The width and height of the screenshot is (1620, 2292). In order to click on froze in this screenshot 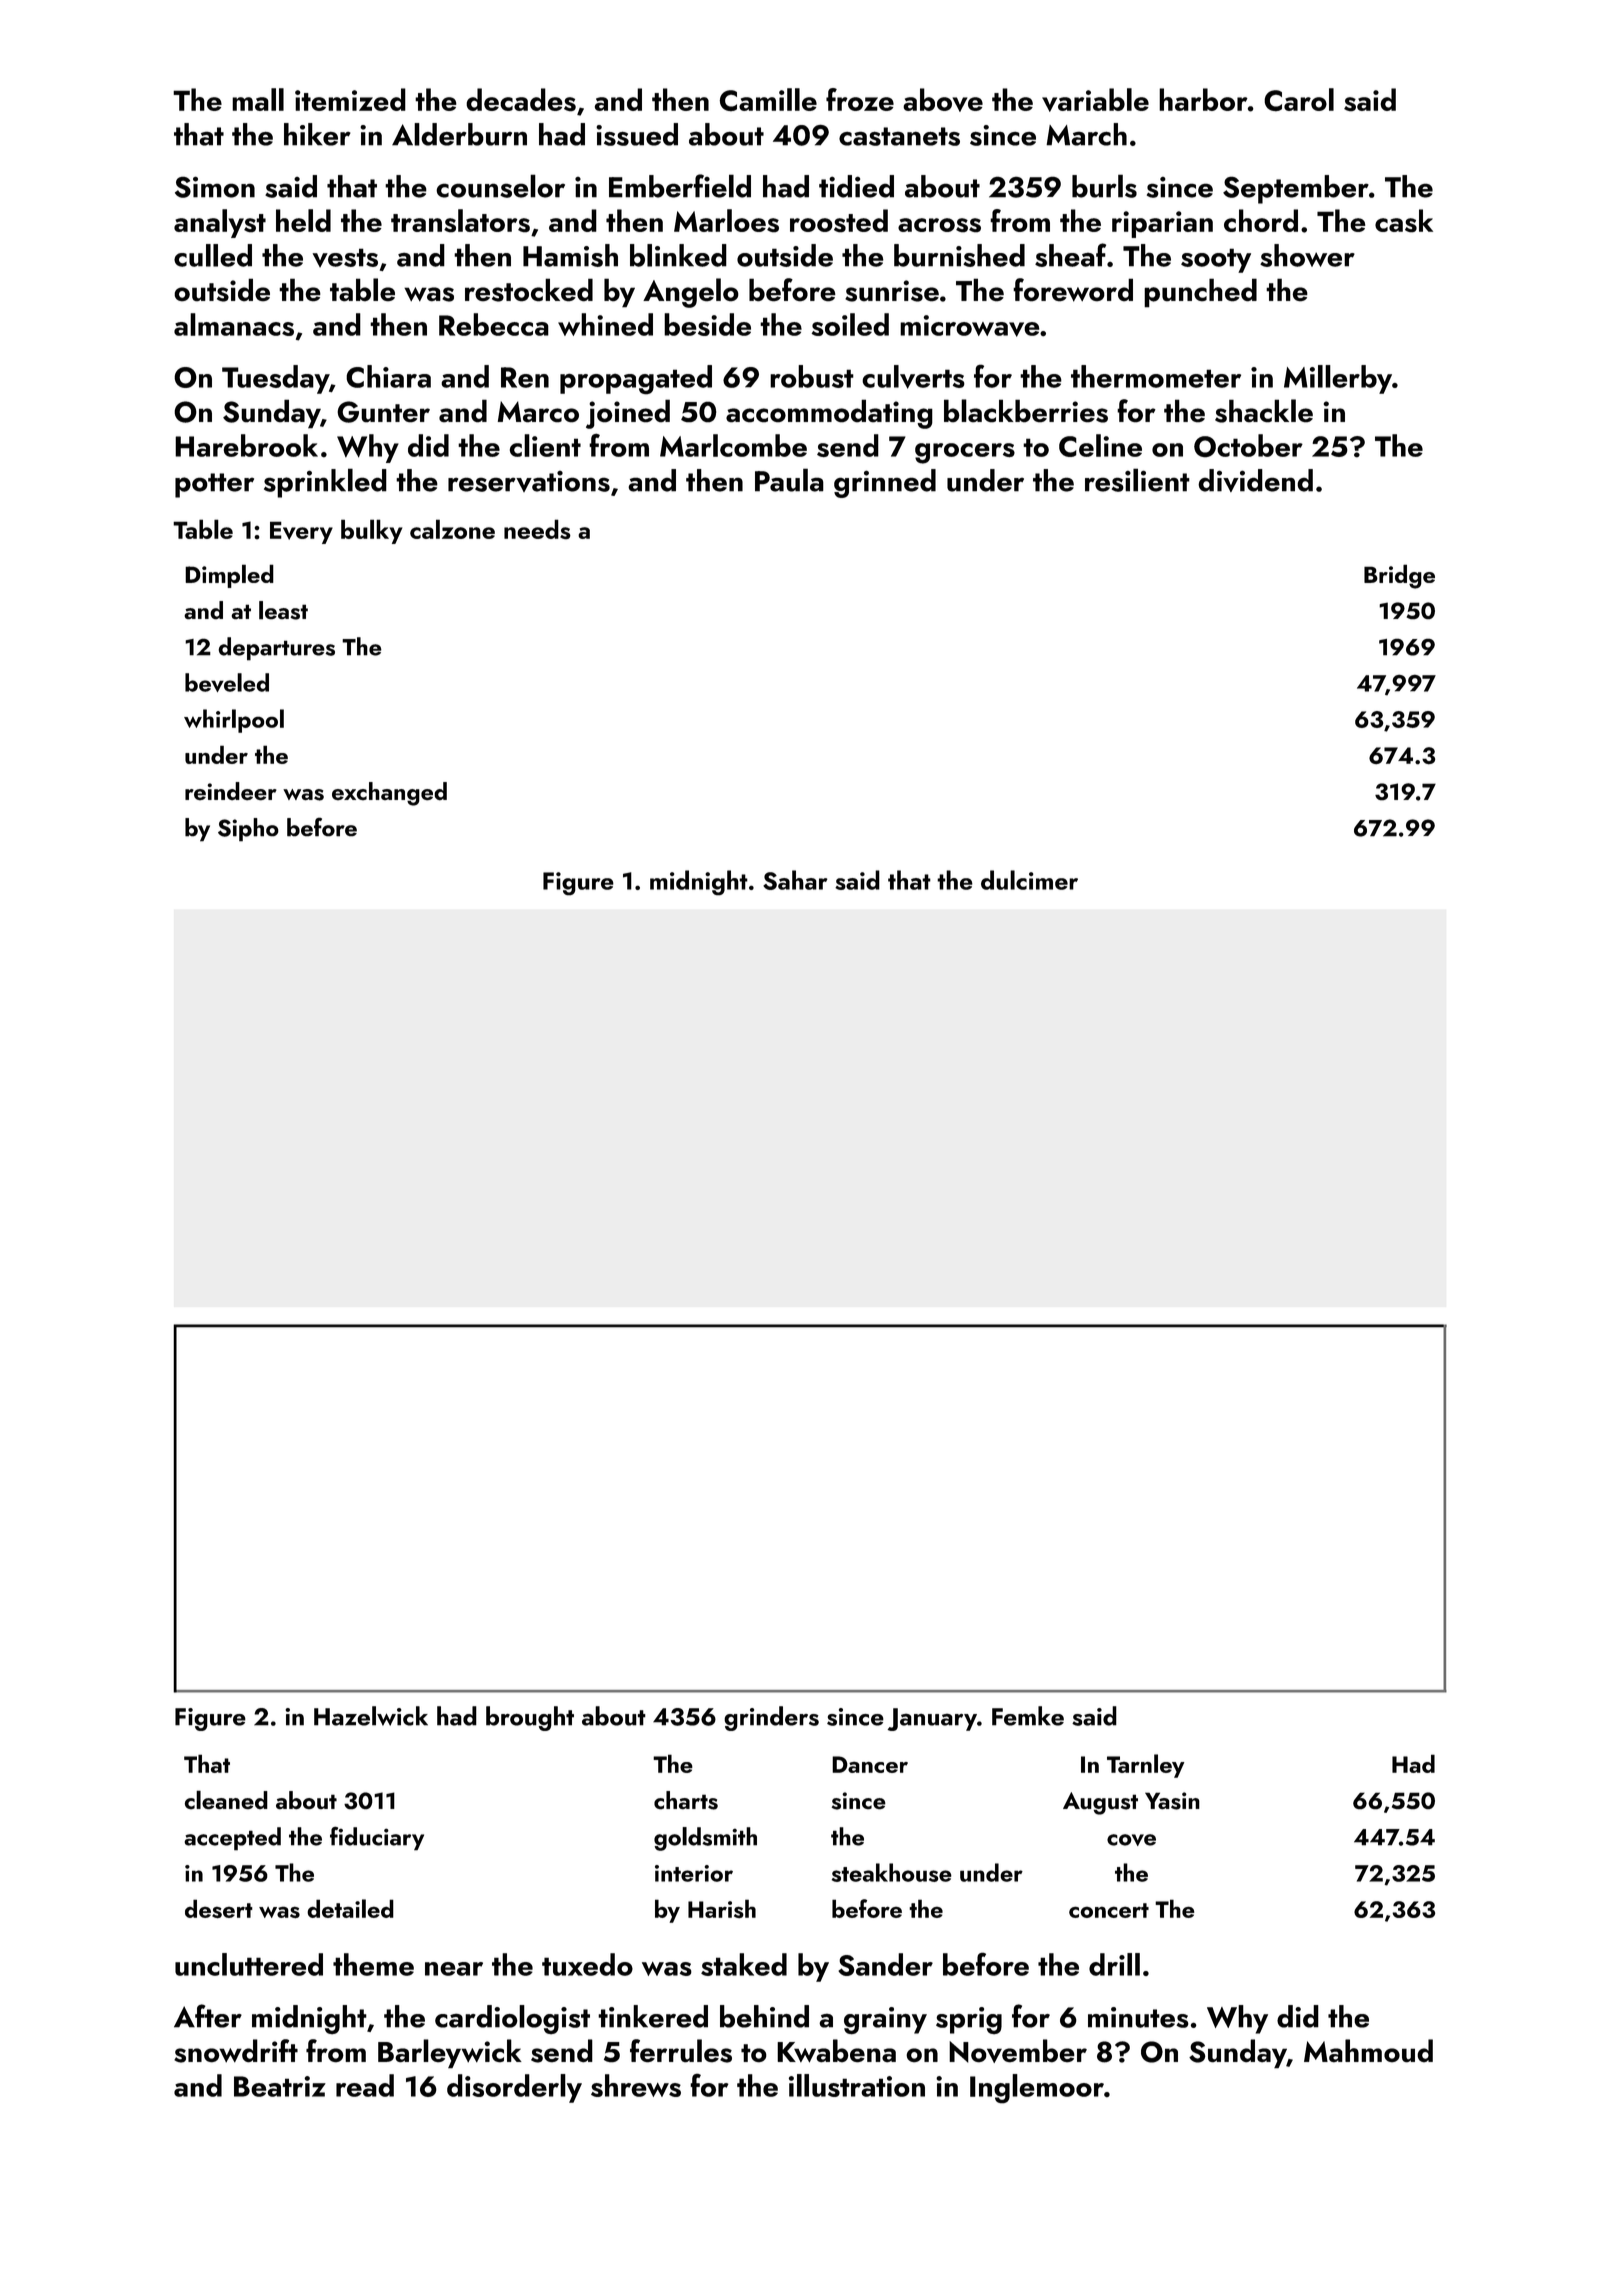, I will do `click(860, 99)`.
